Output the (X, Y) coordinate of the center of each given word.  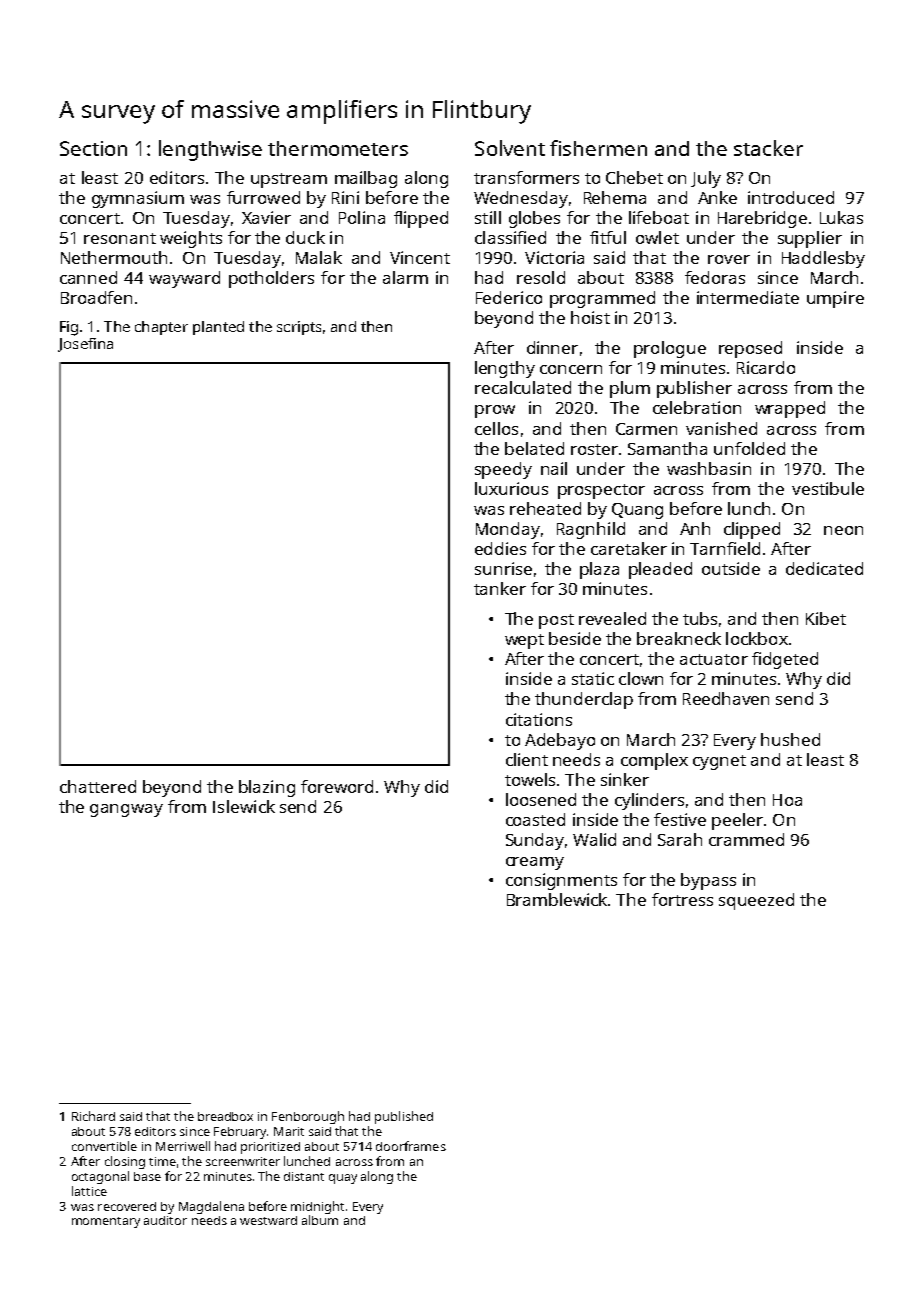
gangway (126, 810)
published (404, 1117)
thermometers (338, 148)
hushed (790, 739)
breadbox (225, 1116)
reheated (545, 508)
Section (93, 148)
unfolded (749, 448)
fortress (682, 899)
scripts (299, 328)
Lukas (841, 217)
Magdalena (211, 1207)
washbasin (709, 468)
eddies (500, 548)
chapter (161, 328)
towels (530, 779)
